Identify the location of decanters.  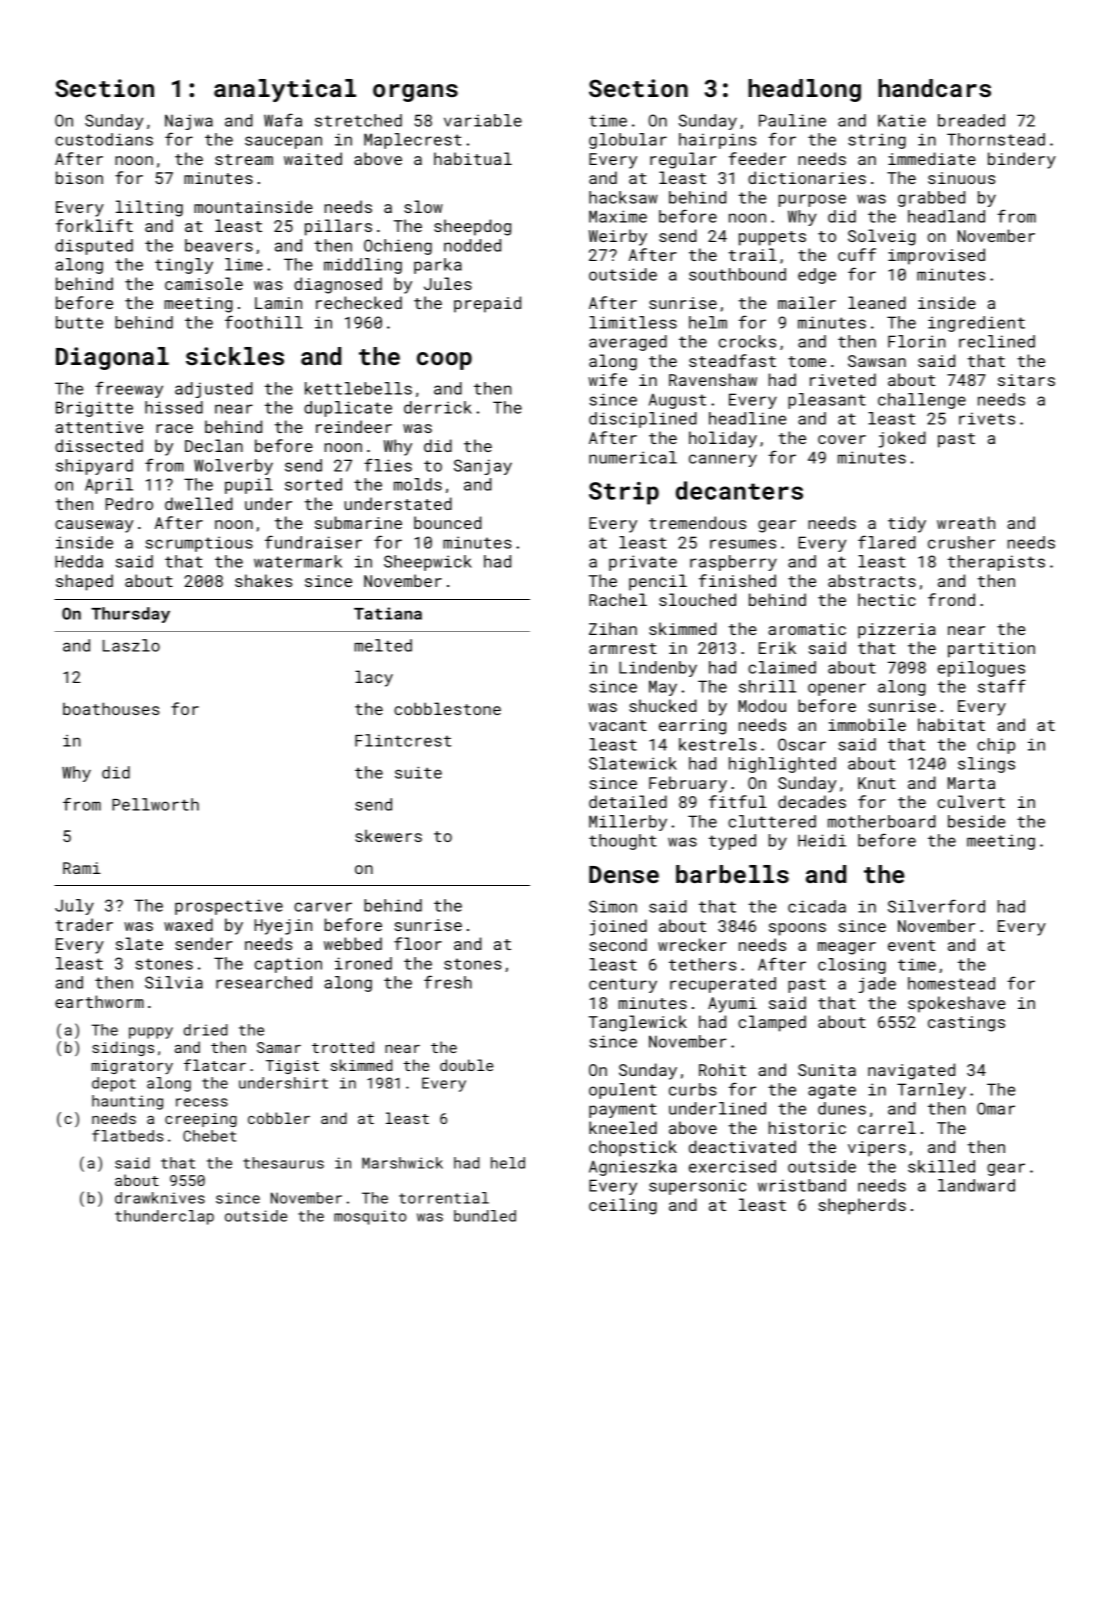
(739, 490).
